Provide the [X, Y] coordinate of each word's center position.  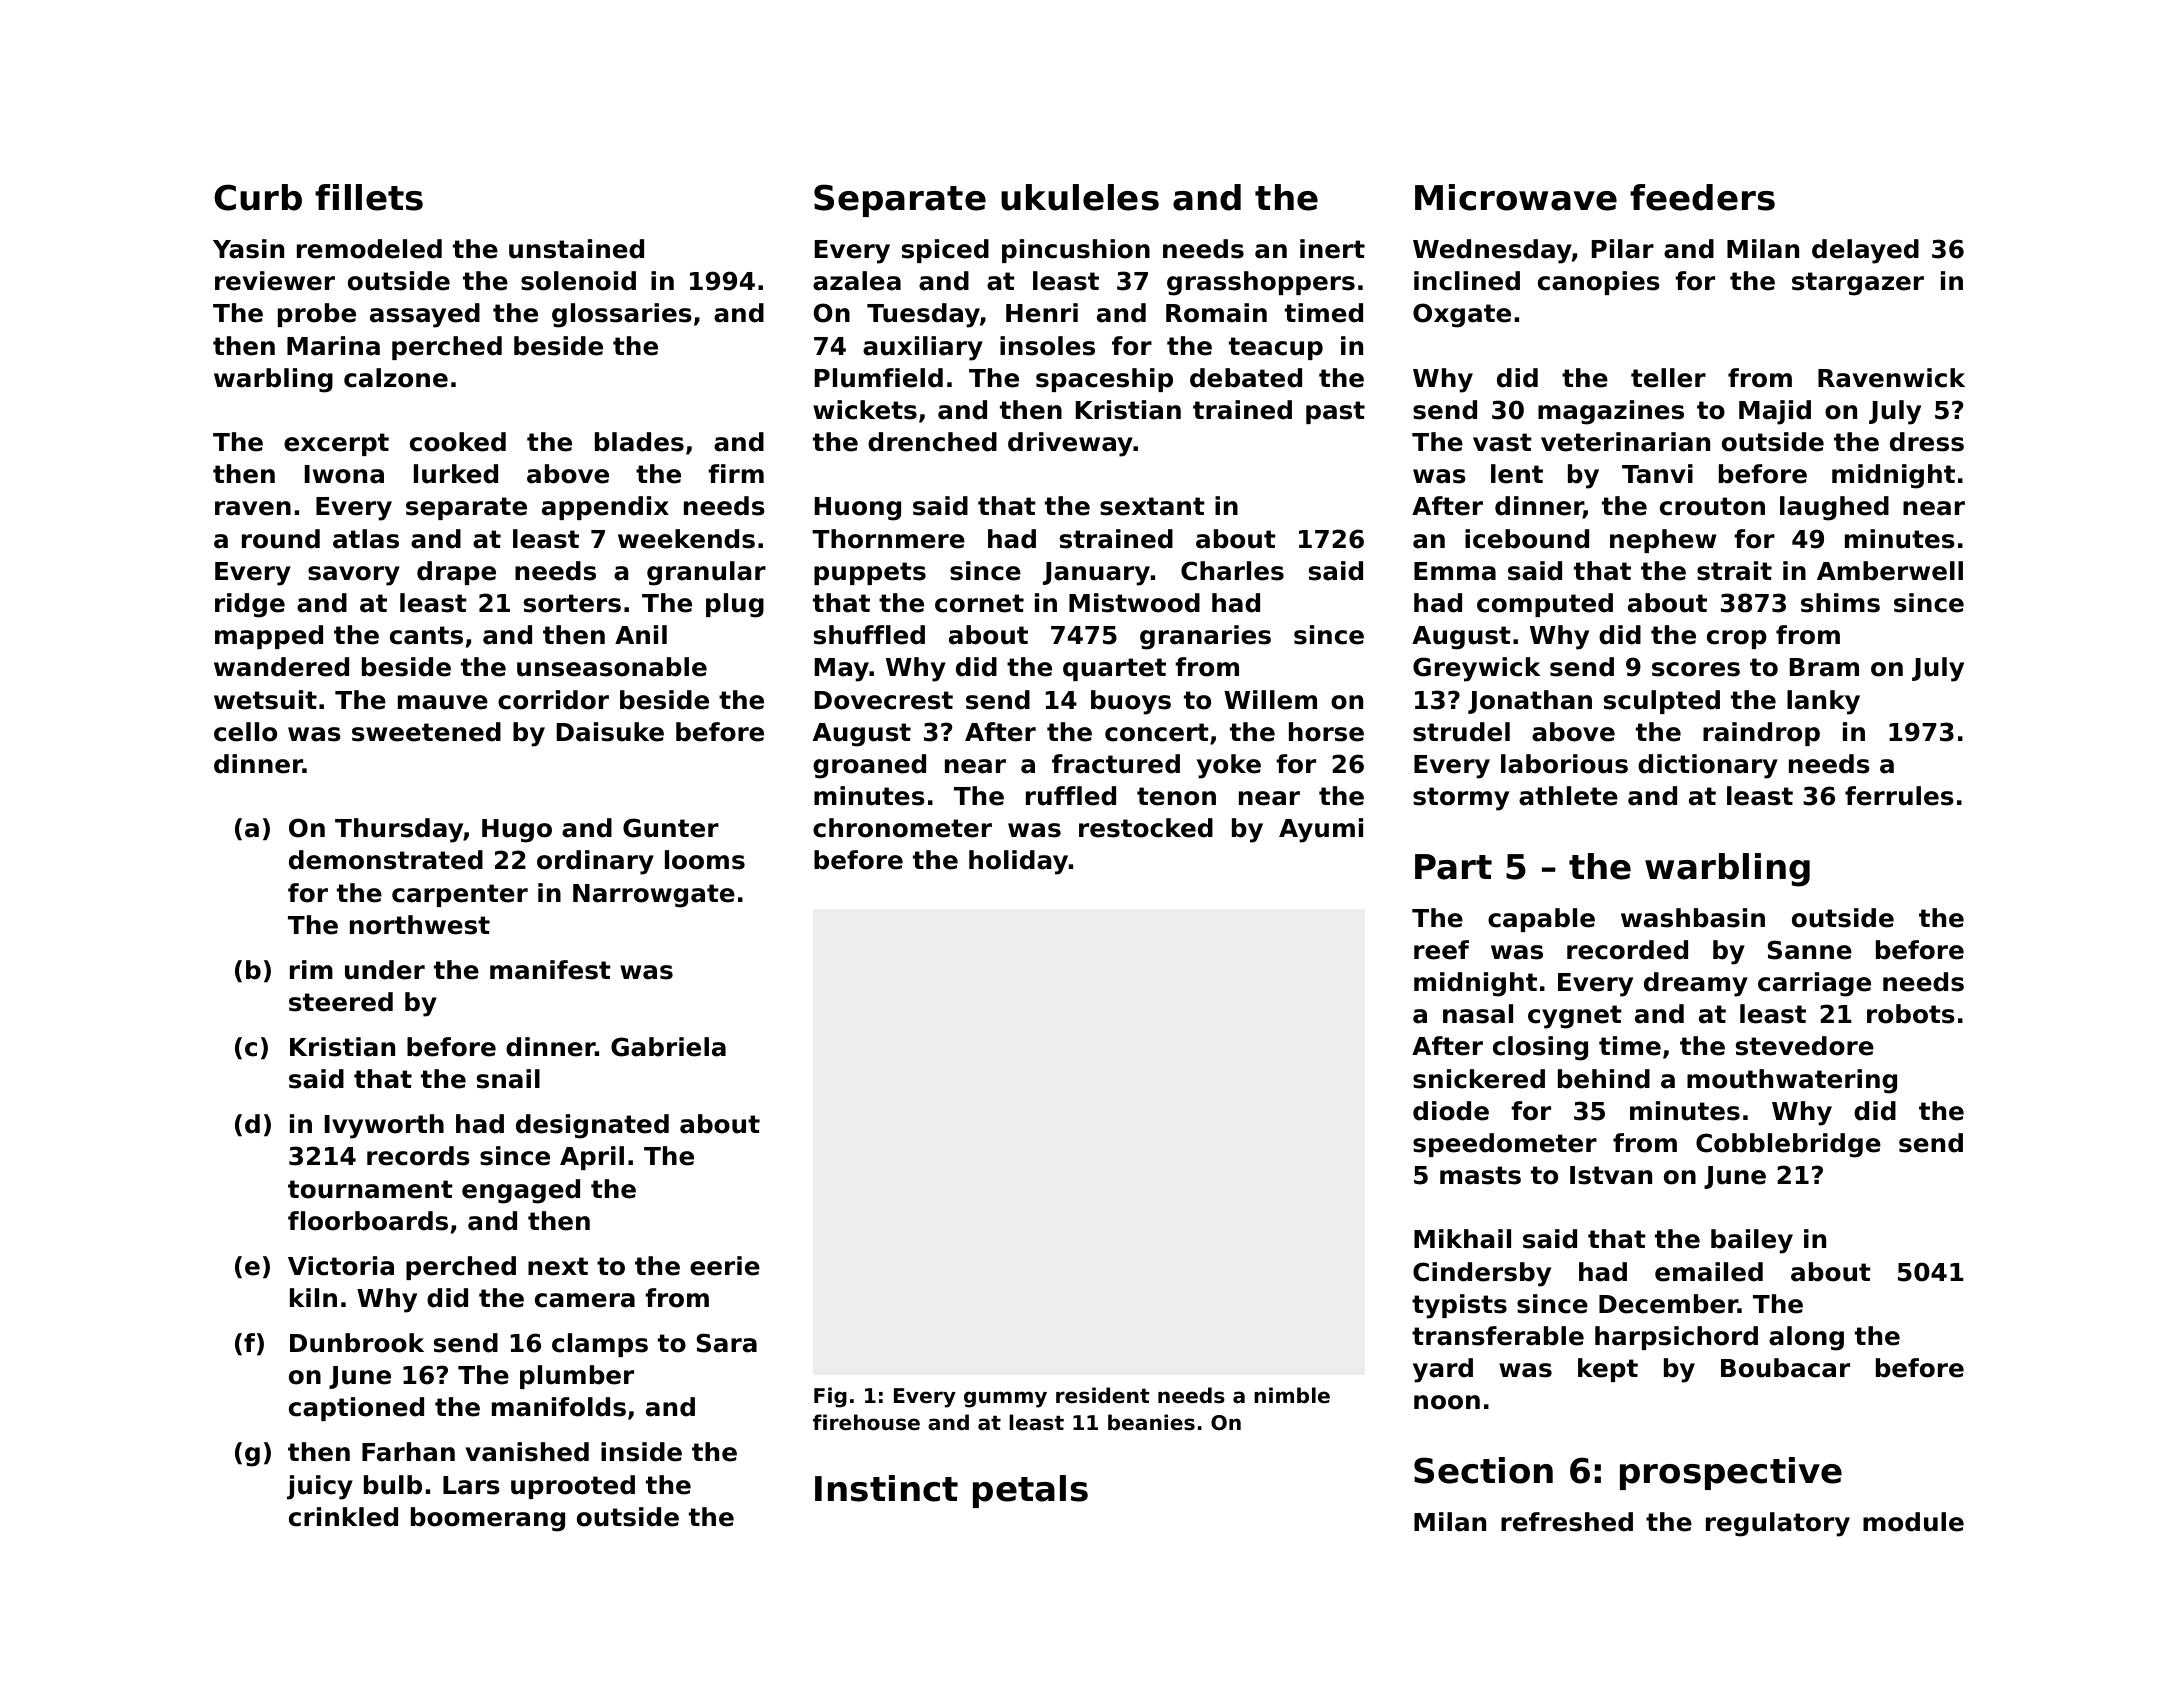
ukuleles [1080, 197]
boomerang [488, 1519]
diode [1451, 1111]
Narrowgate [654, 896]
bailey [1752, 1241]
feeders [1702, 197]
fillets [369, 197]
